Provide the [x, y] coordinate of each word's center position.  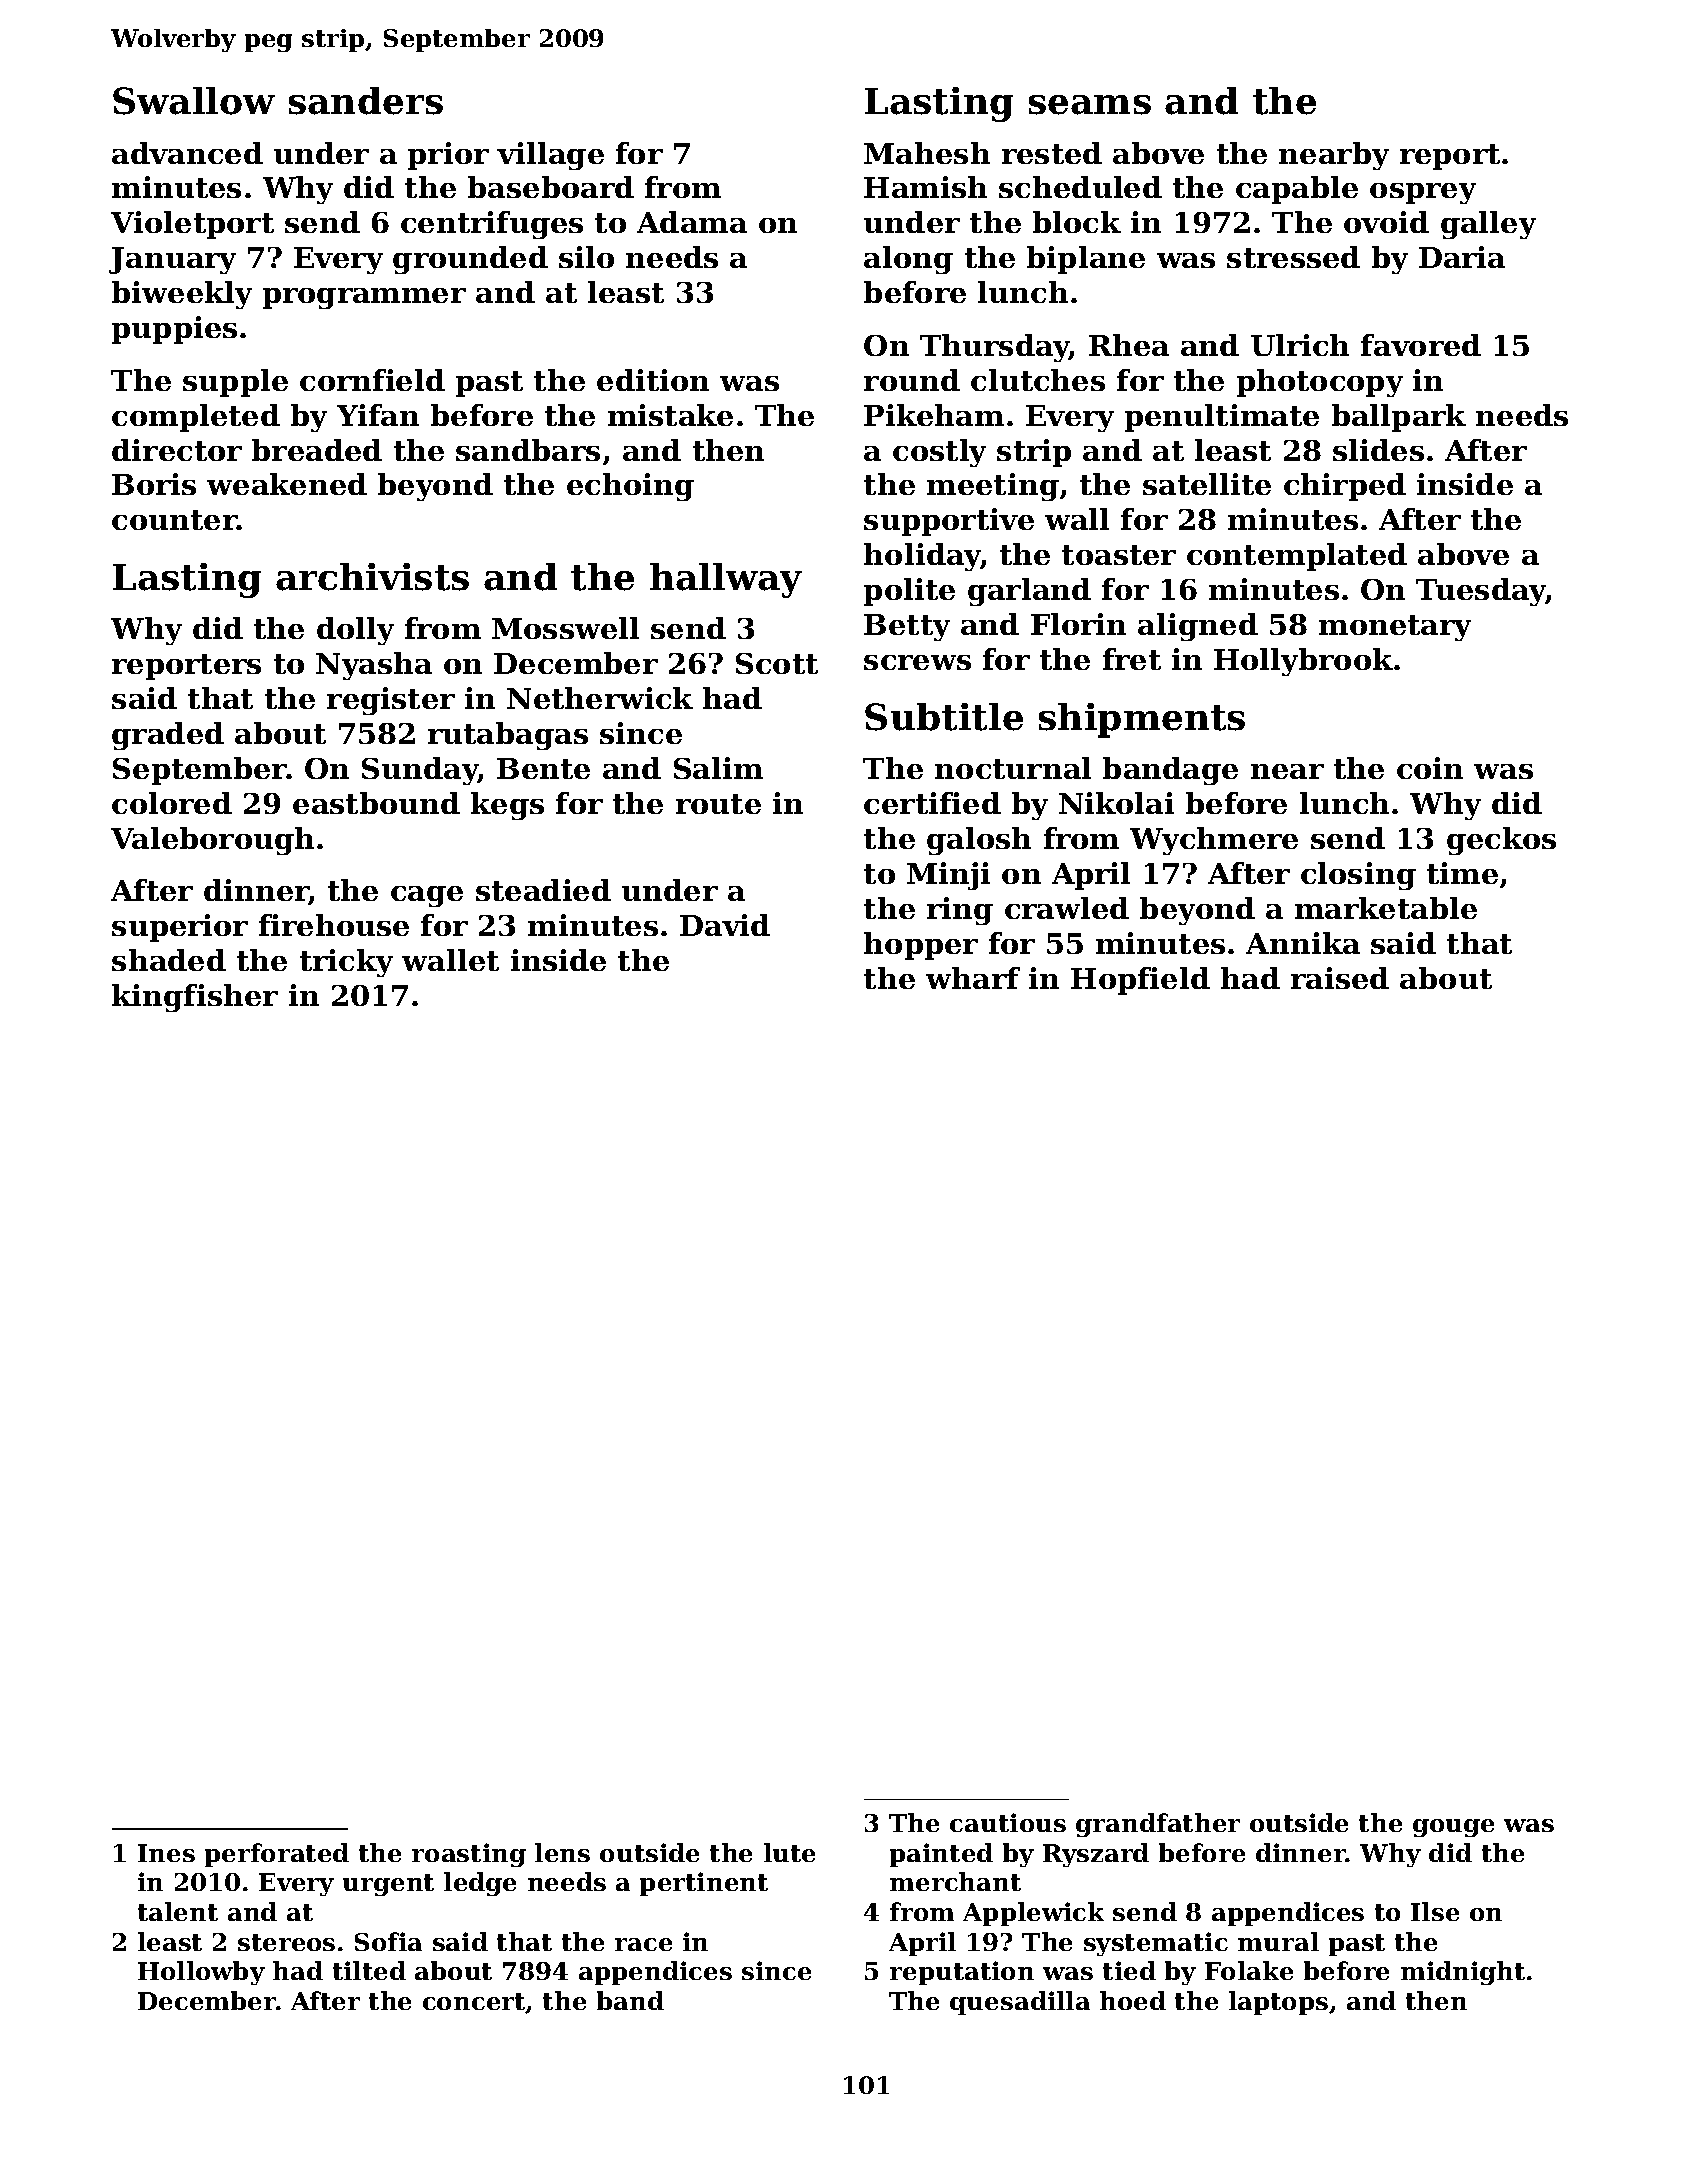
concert [474, 2003]
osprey [1423, 193]
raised [1340, 978]
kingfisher [195, 998]
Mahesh [927, 153]
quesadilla [1020, 2003]
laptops [1278, 2003]
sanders [366, 101]
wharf [973, 978]
